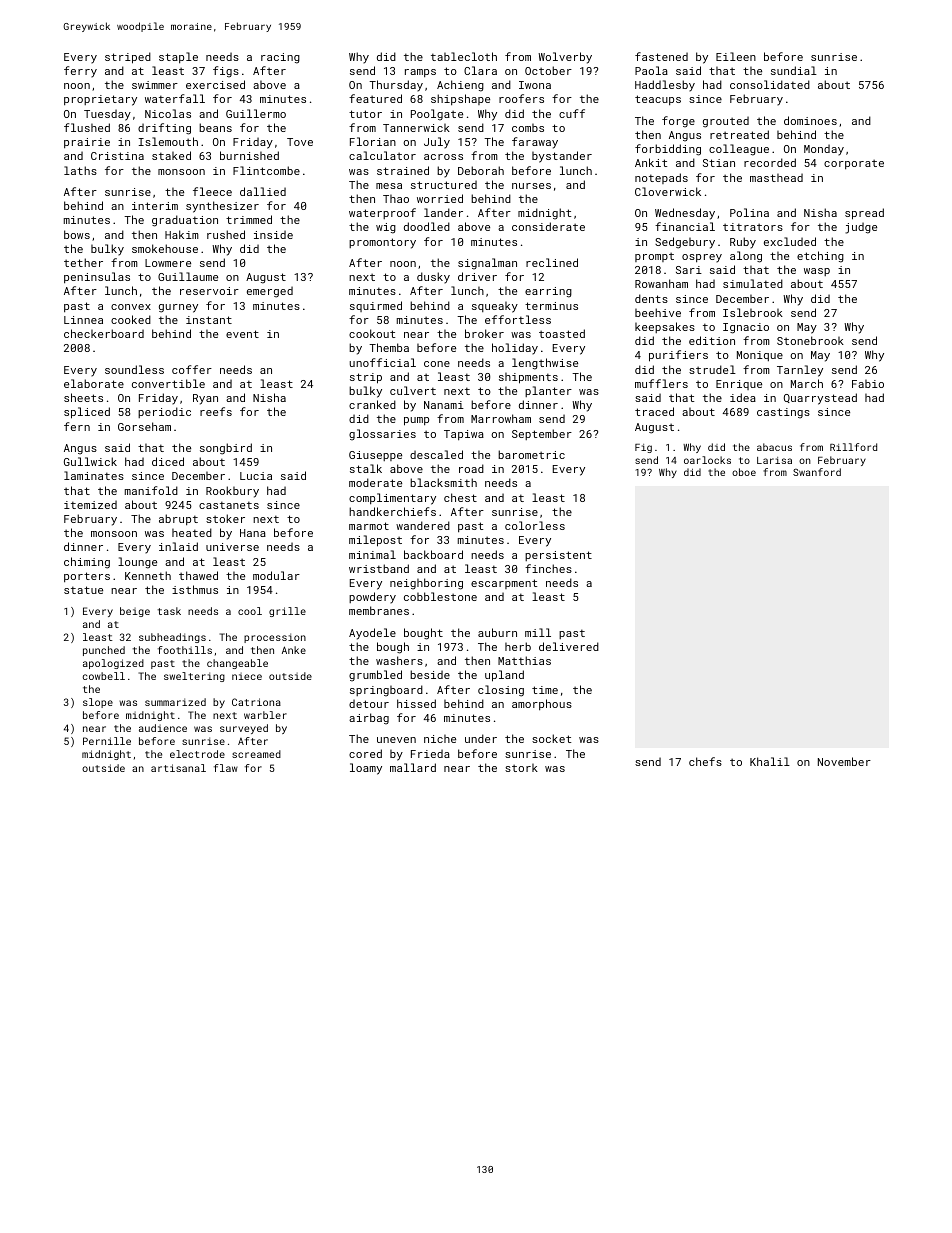 Image resolution: width=952 pixels, height=1233 pixels. Describe the element at coordinates (562, 157) in the screenshot. I see `bystander` at that location.
